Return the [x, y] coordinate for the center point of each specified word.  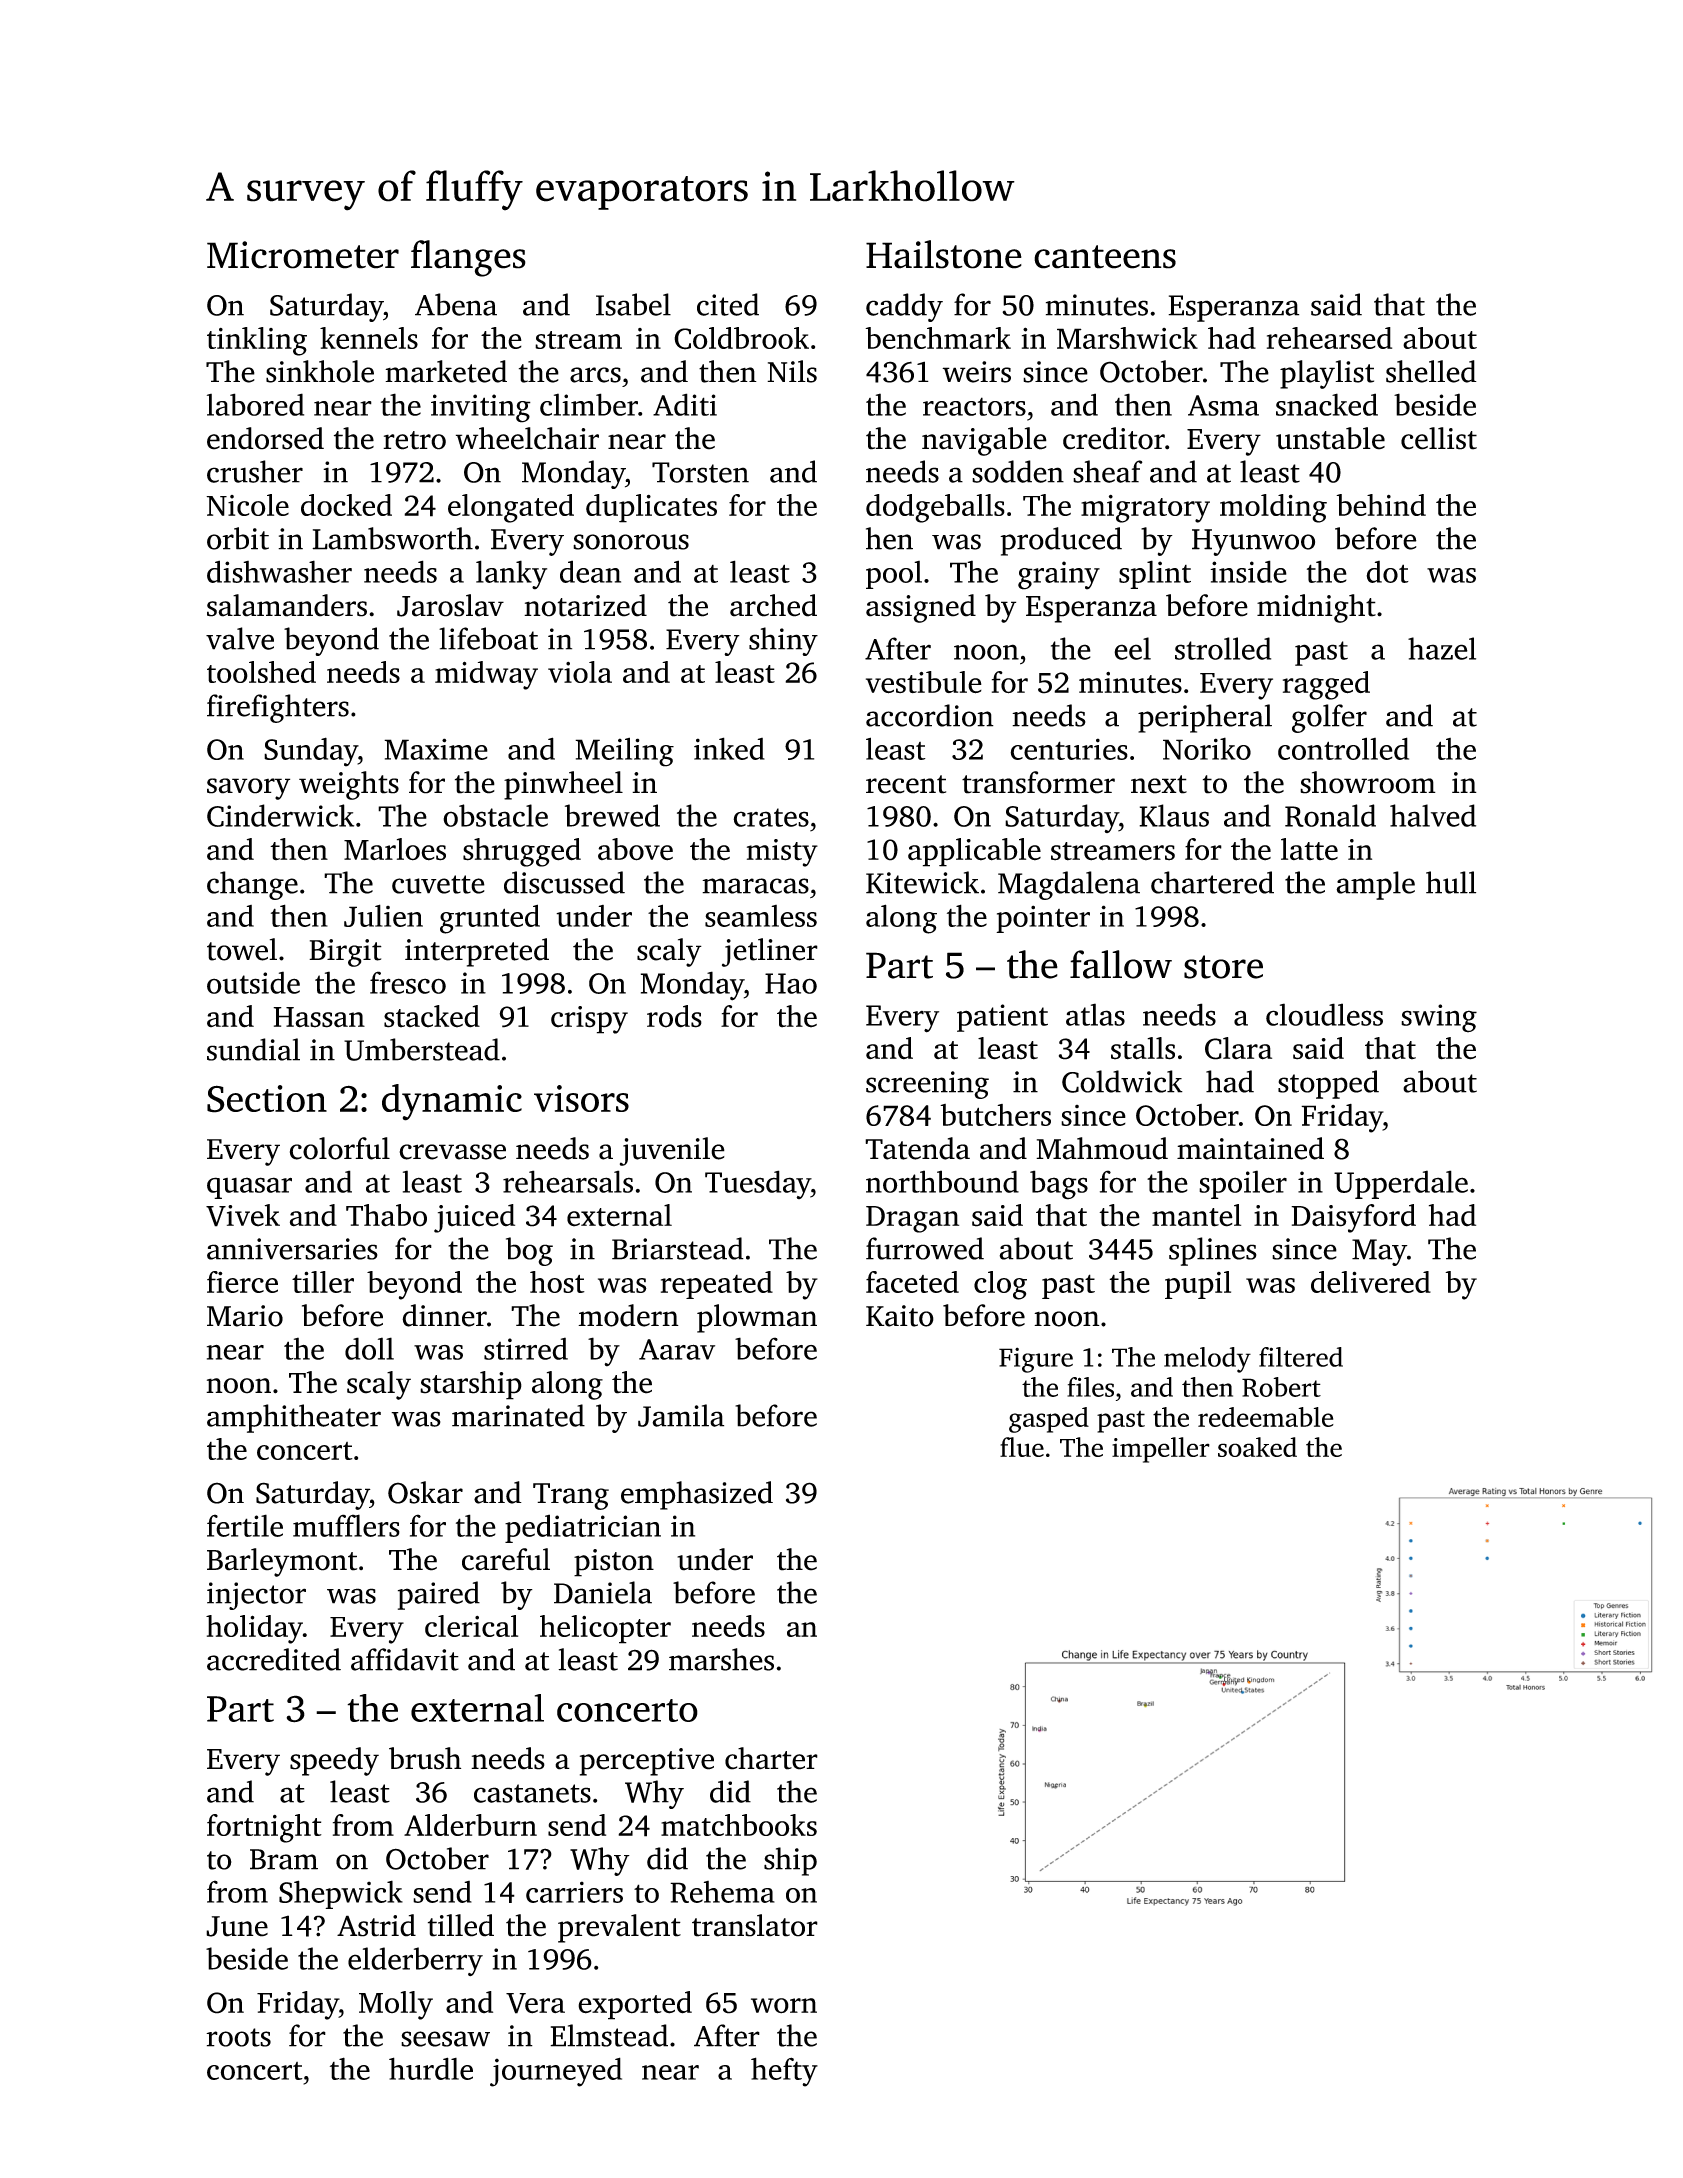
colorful [340, 1148]
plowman [757, 1318]
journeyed [556, 2072]
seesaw [445, 2039]
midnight [1316, 608]
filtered [1301, 1357]
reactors [974, 406]
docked [346, 505]
